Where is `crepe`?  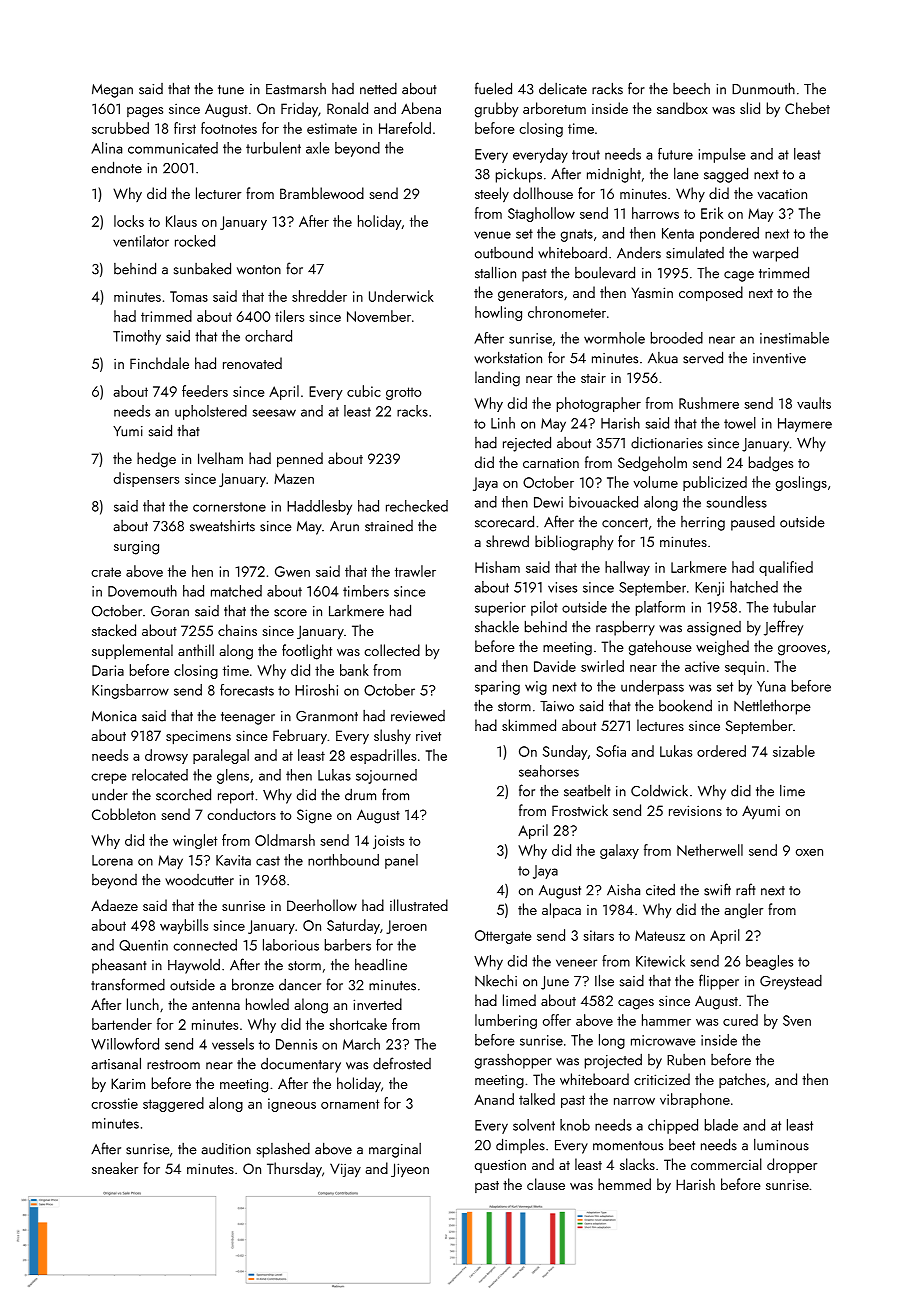
crepe is located at coordinates (109, 778).
